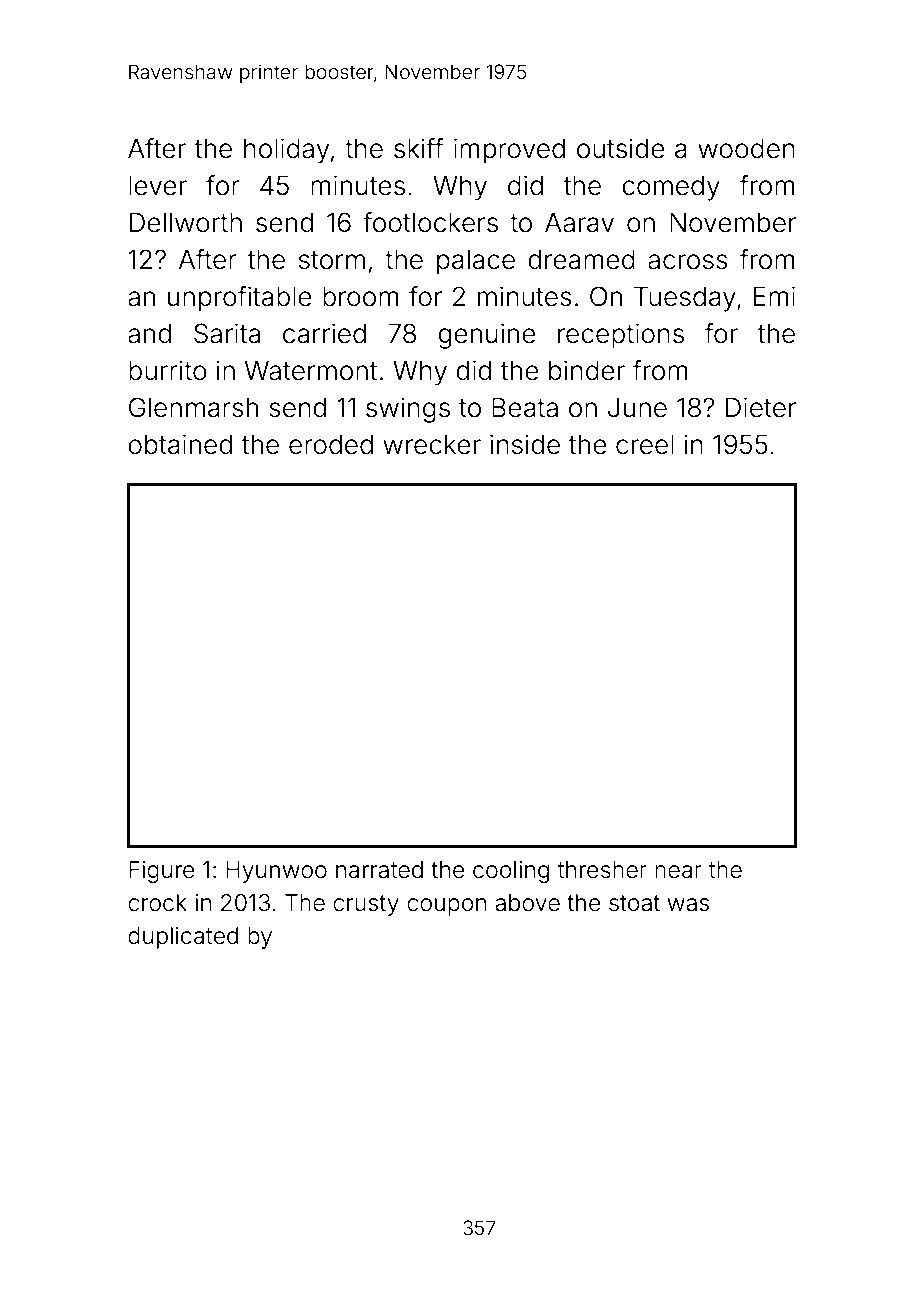 The image size is (924, 1311). I want to click on outside, so click(621, 148).
